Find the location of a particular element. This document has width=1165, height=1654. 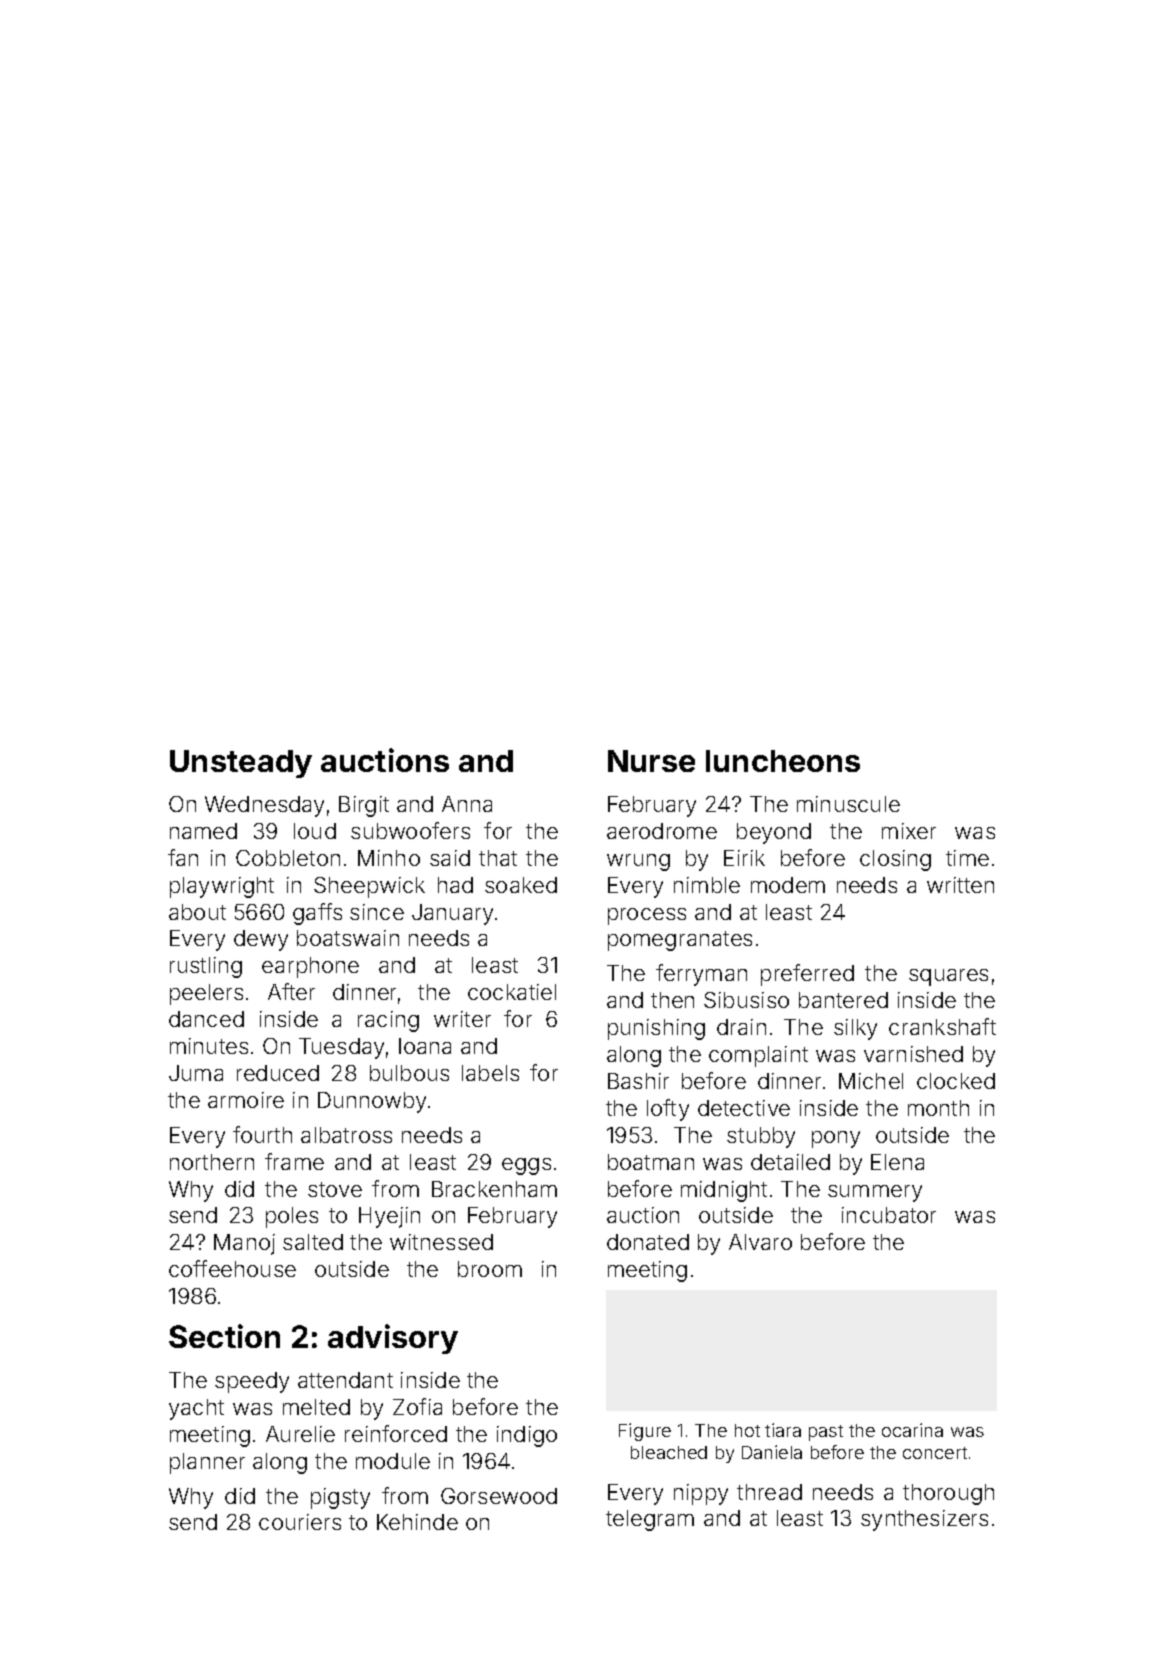

Nurse is located at coordinates (651, 761).
